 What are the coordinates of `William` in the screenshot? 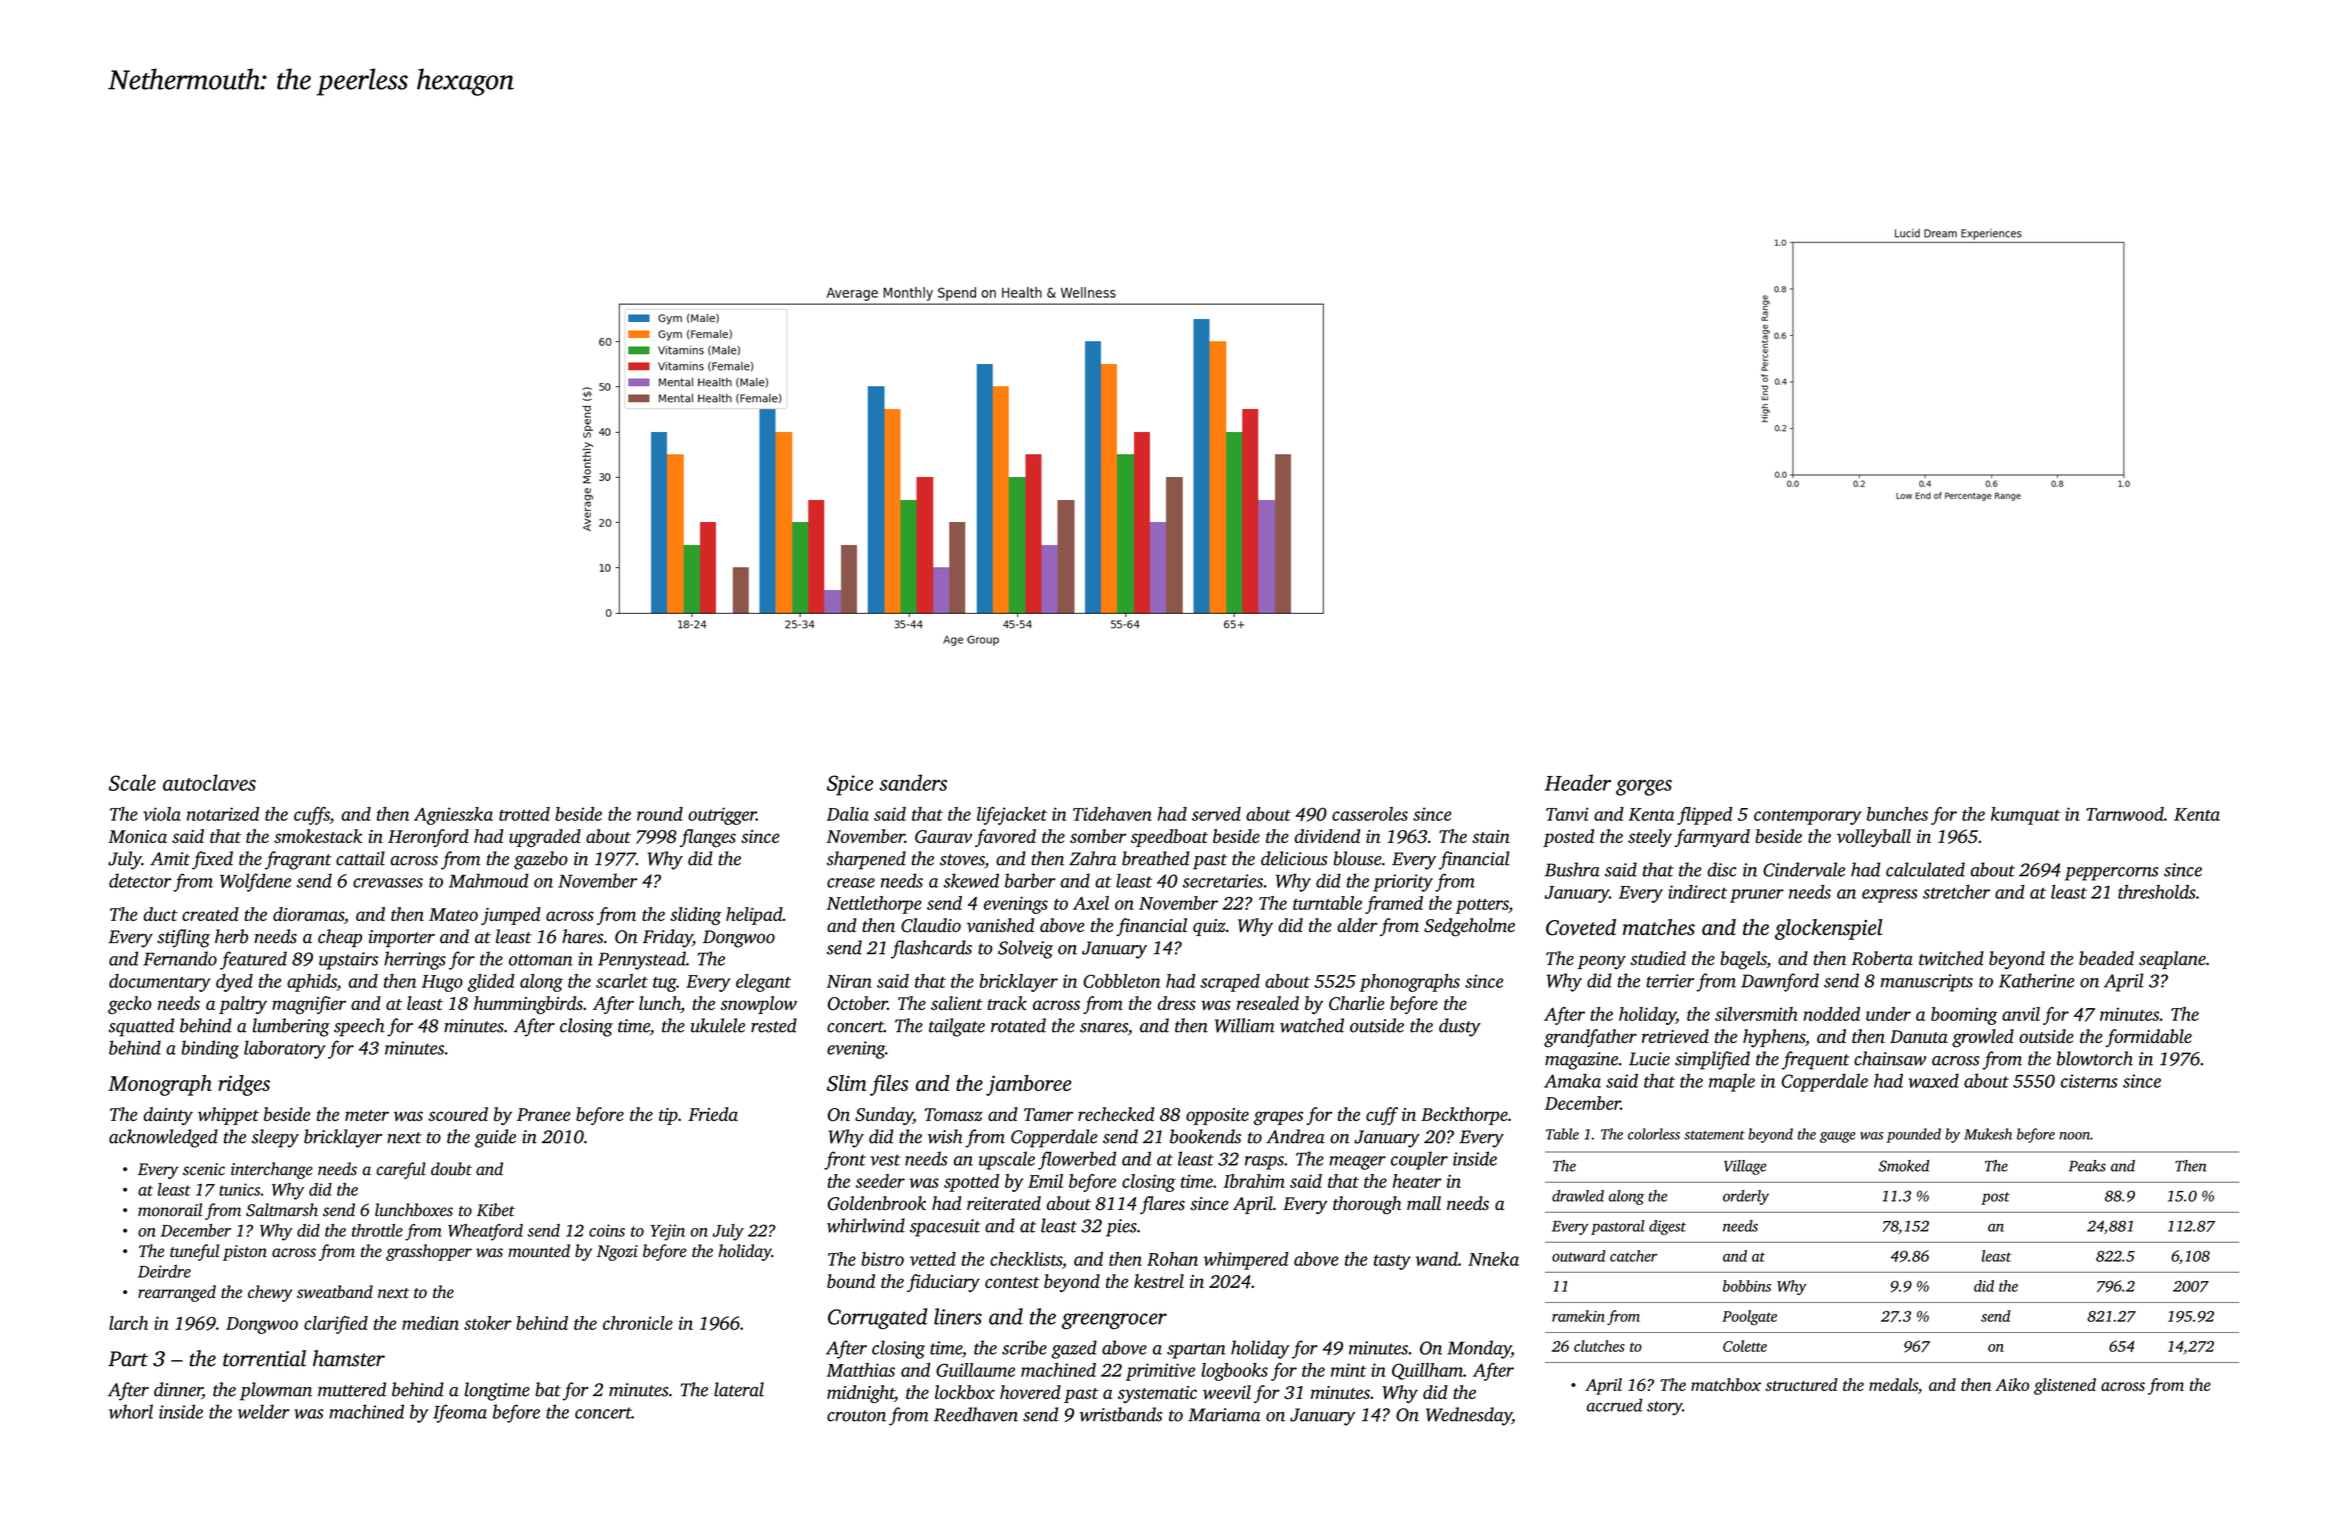 It's located at (1245, 1025).
